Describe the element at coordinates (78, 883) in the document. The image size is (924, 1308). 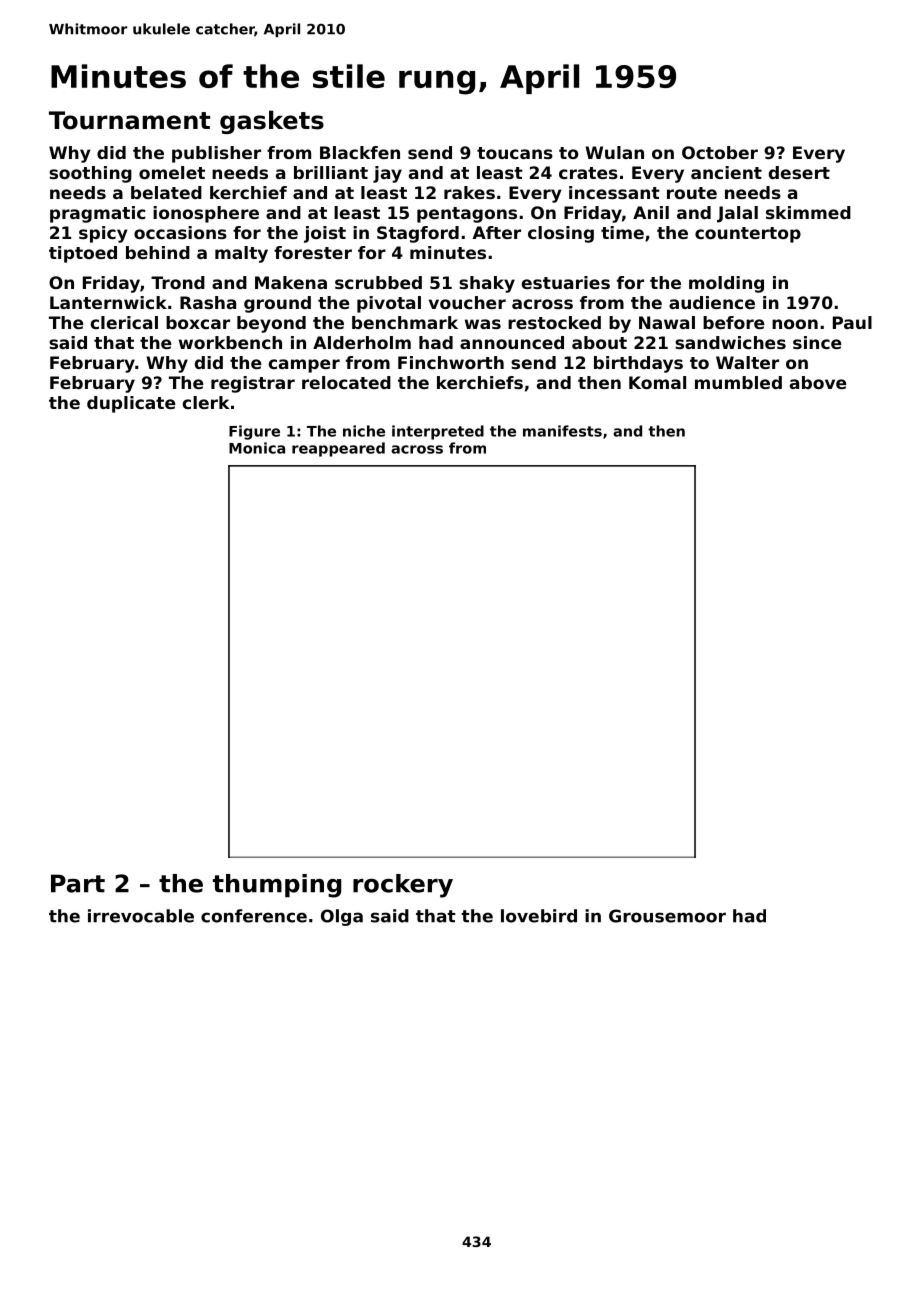
I see `Part` at that location.
